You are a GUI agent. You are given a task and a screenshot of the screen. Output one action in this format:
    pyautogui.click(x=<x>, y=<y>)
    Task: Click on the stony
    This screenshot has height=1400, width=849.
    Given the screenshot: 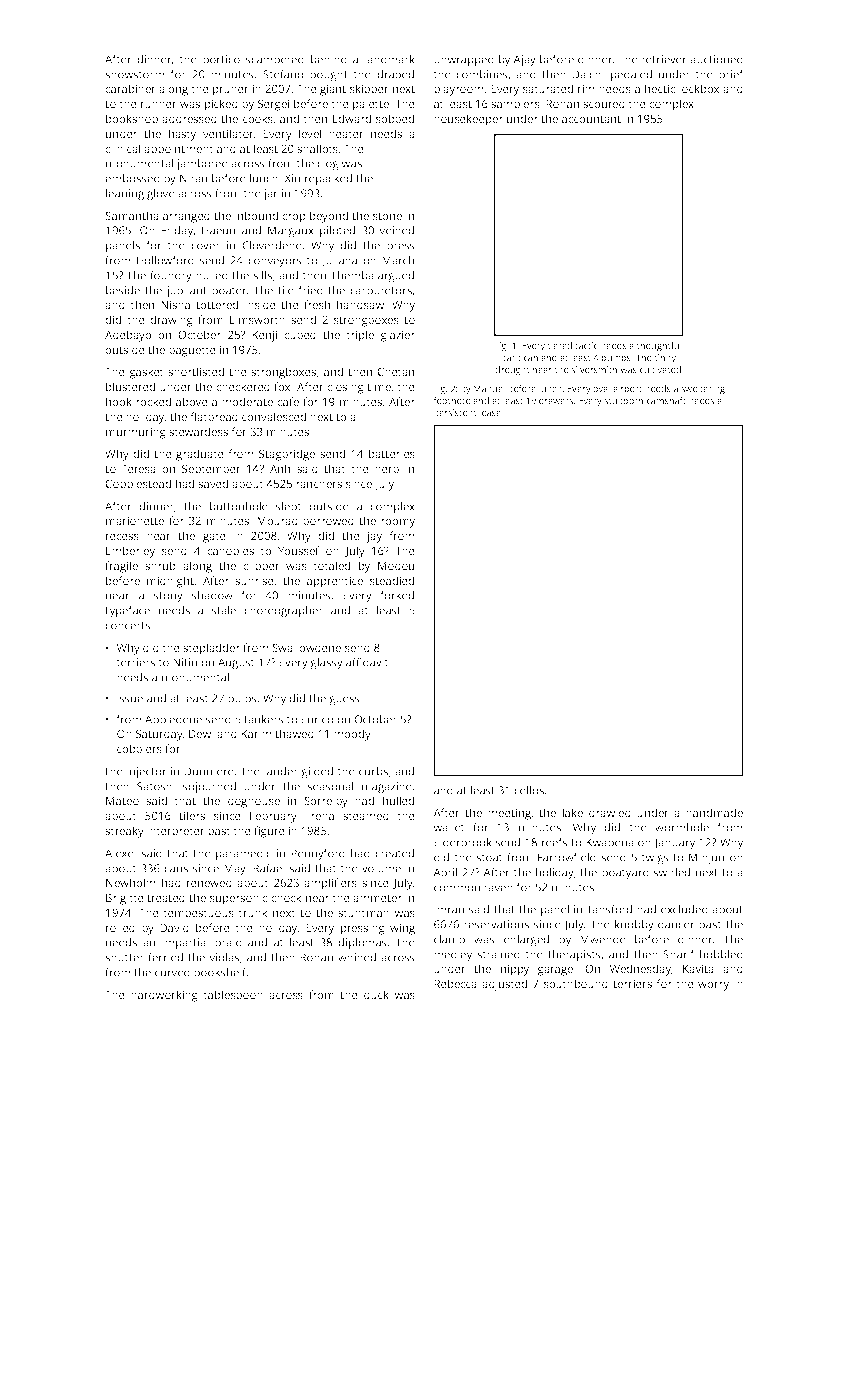 What is the action you would take?
    pyautogui.click(x=168, y=597)
